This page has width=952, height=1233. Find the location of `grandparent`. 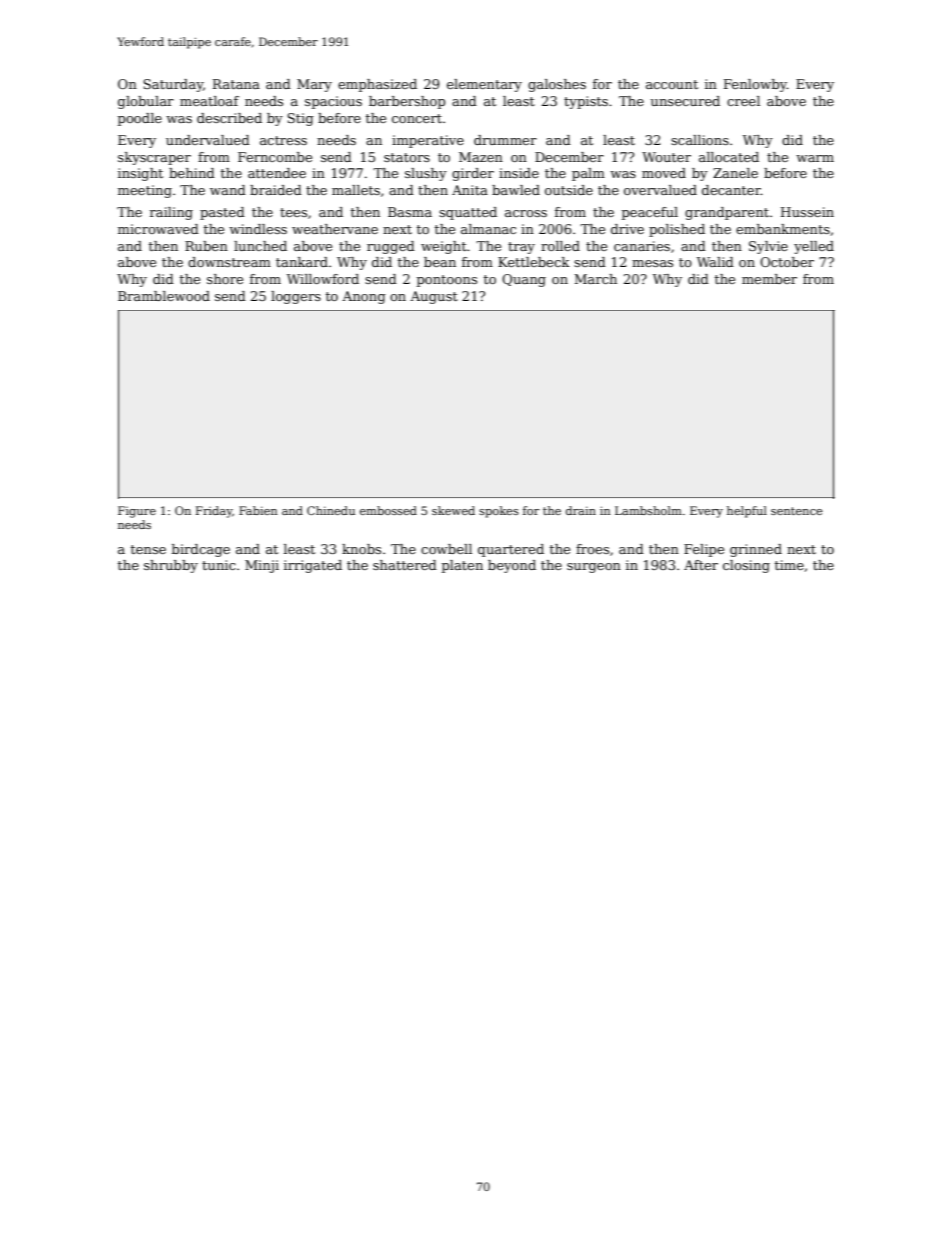

grandparent is located at coordinates (727, 213).
